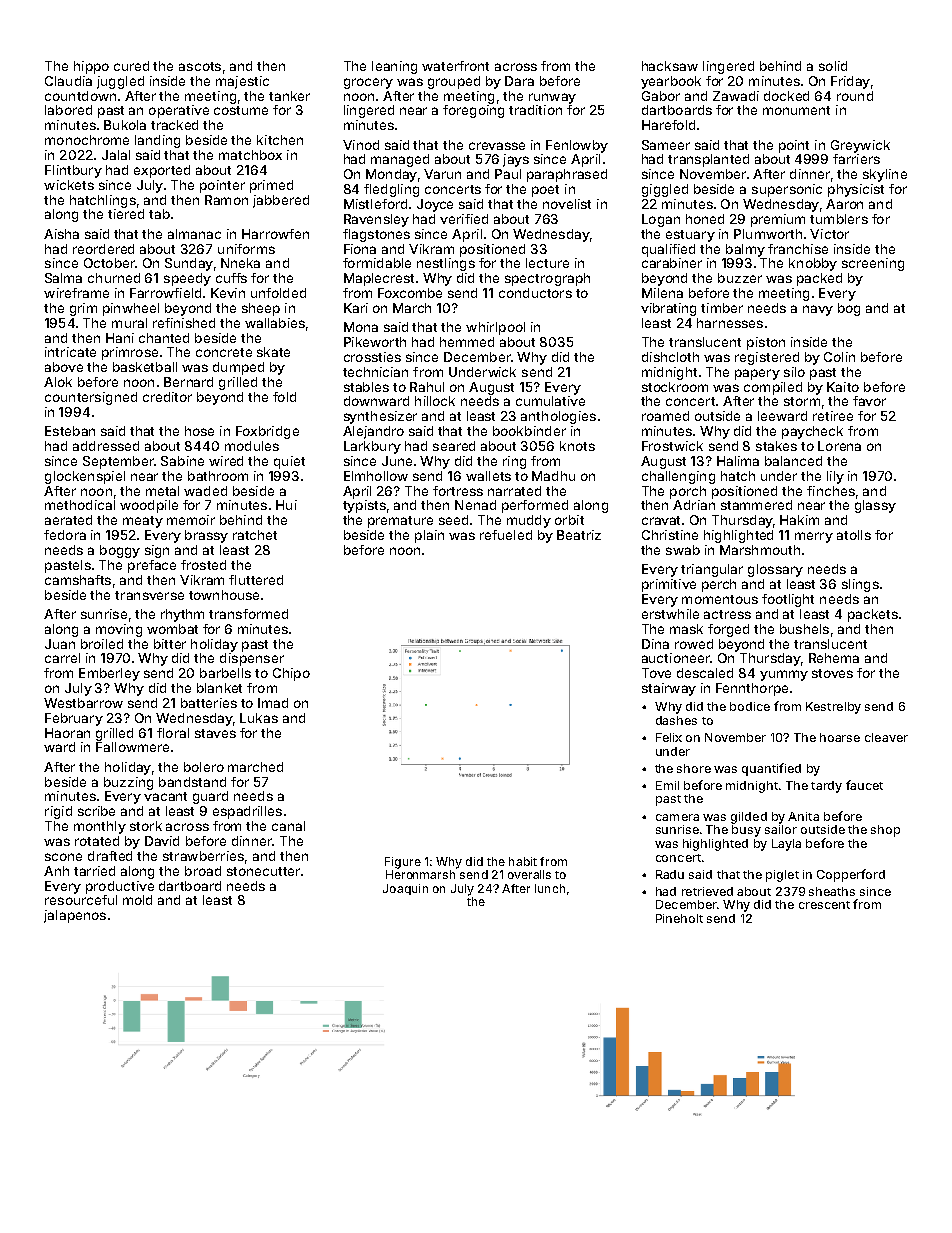  What do you see at coordinates (666, 145) in the page?
I see `Sameer` at bounding box center [666, 145].
